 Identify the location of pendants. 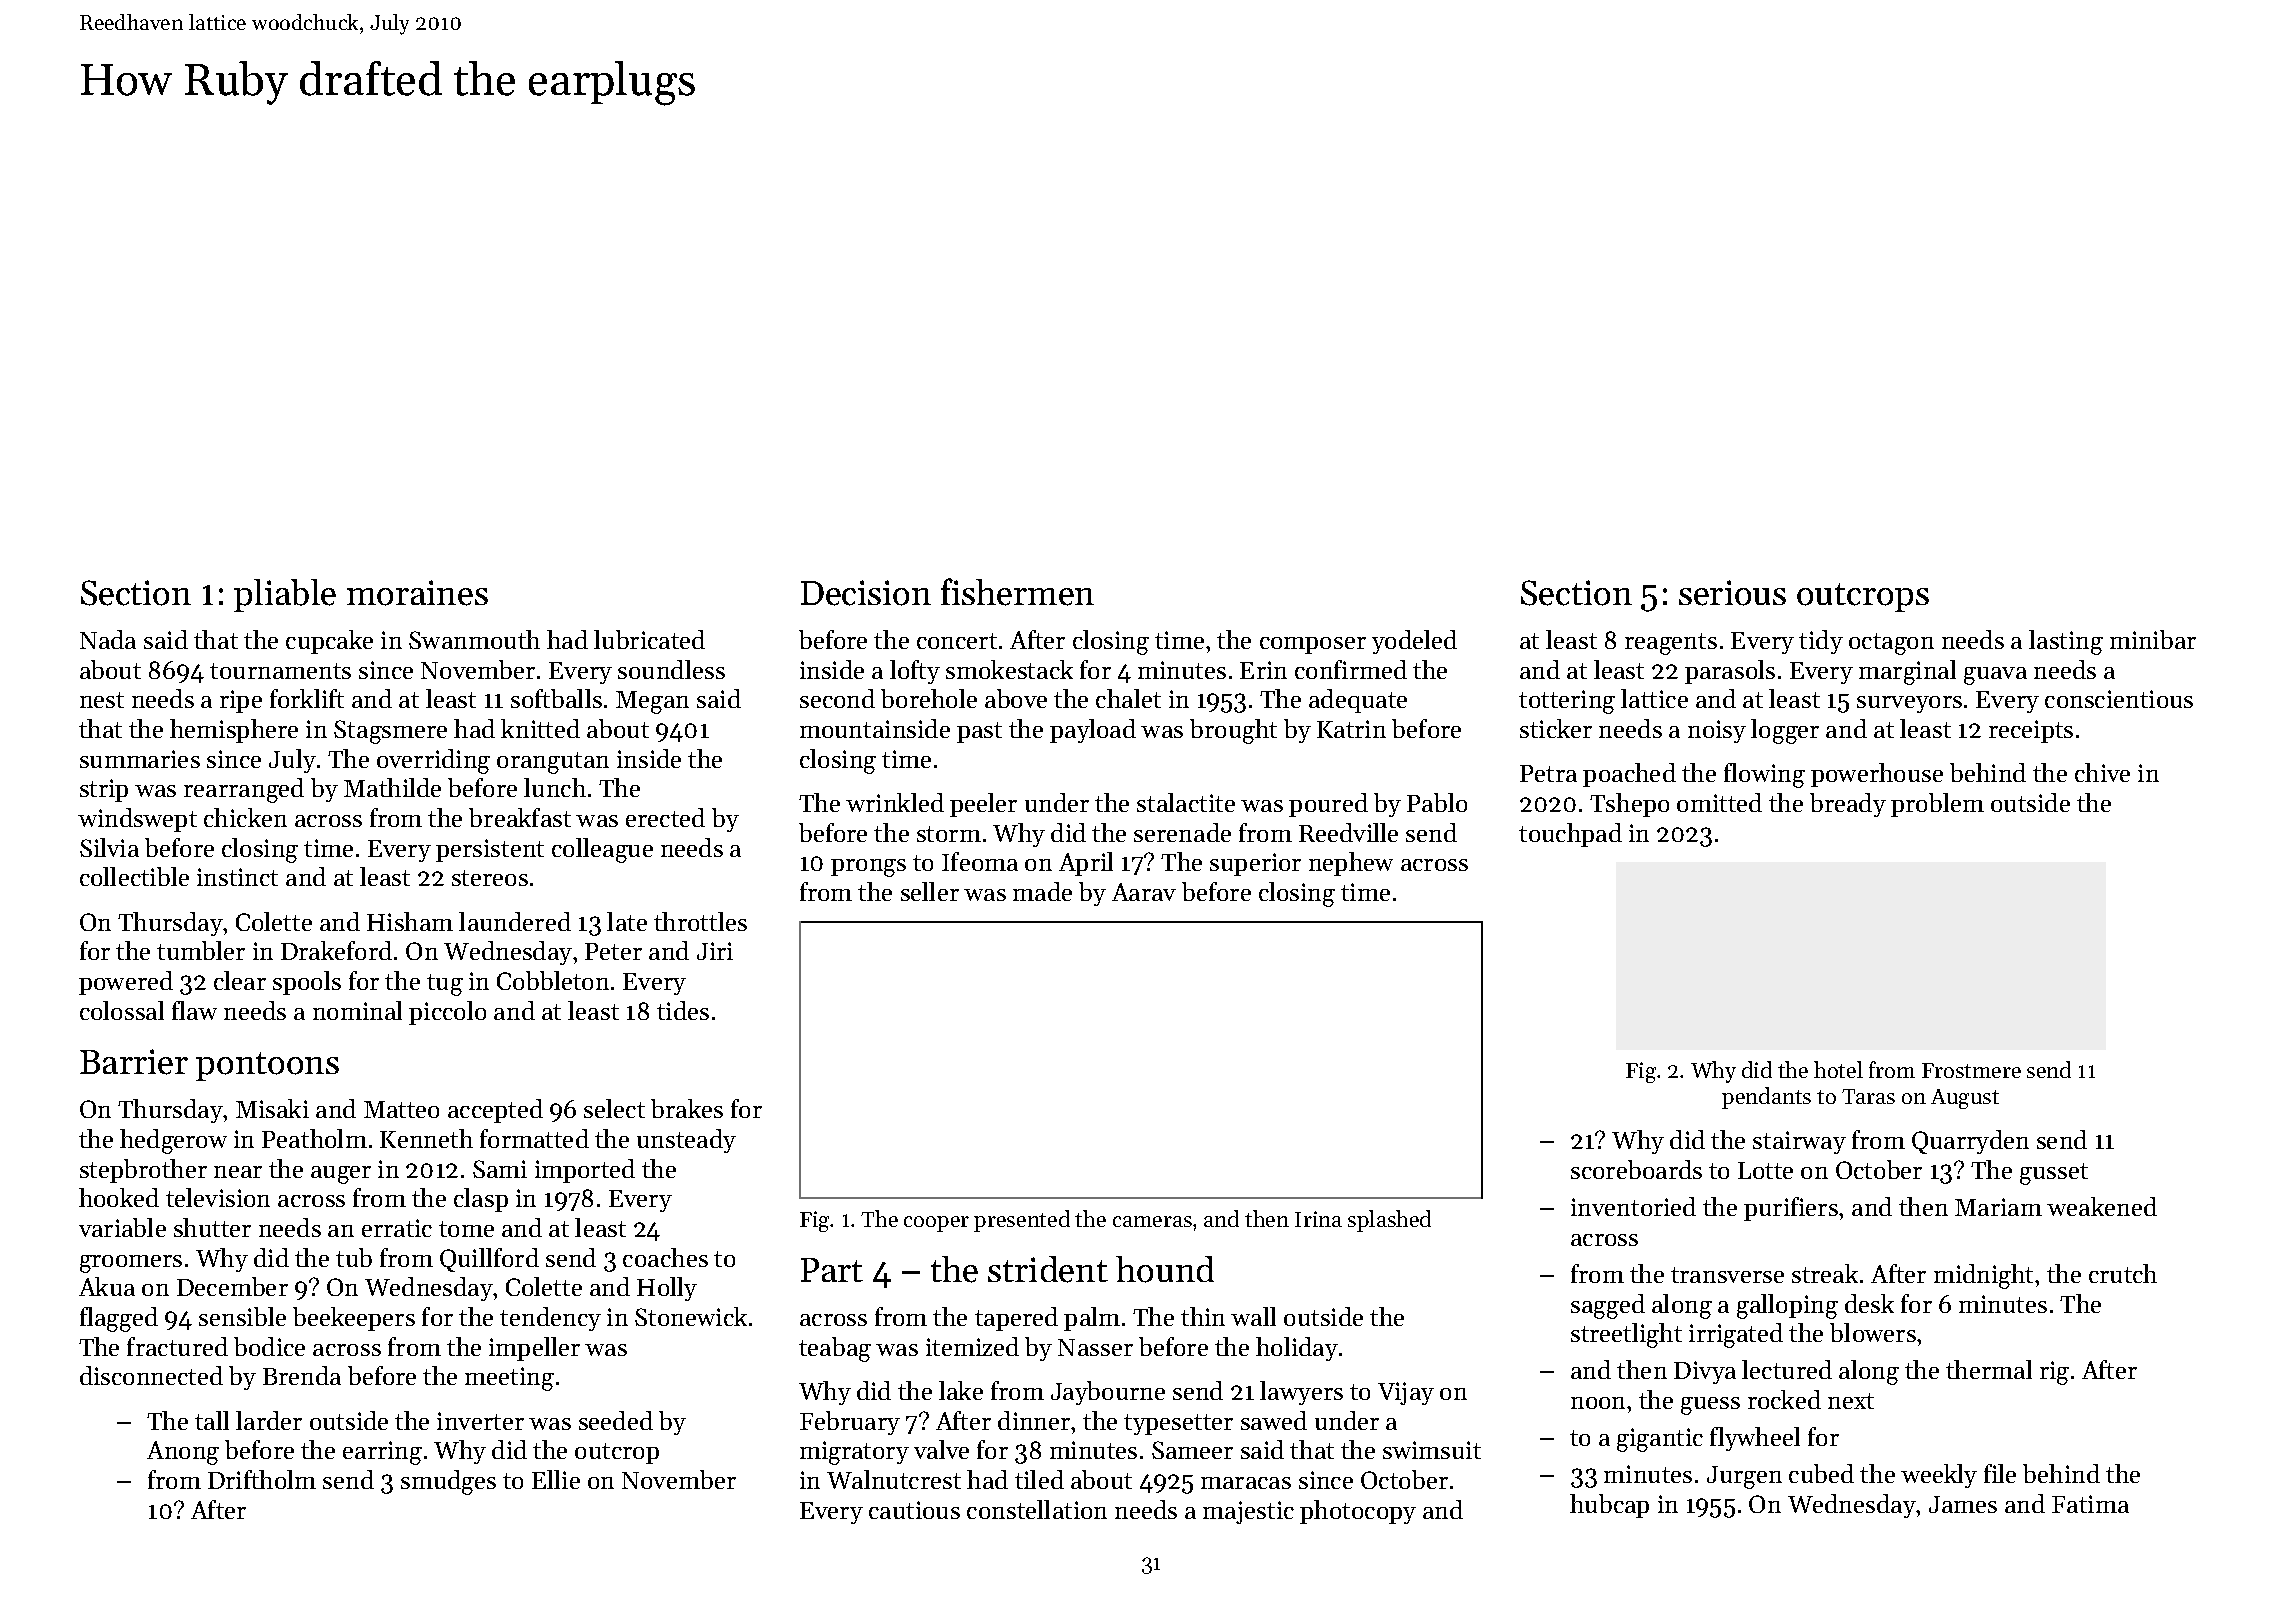
(1766, 1098).
